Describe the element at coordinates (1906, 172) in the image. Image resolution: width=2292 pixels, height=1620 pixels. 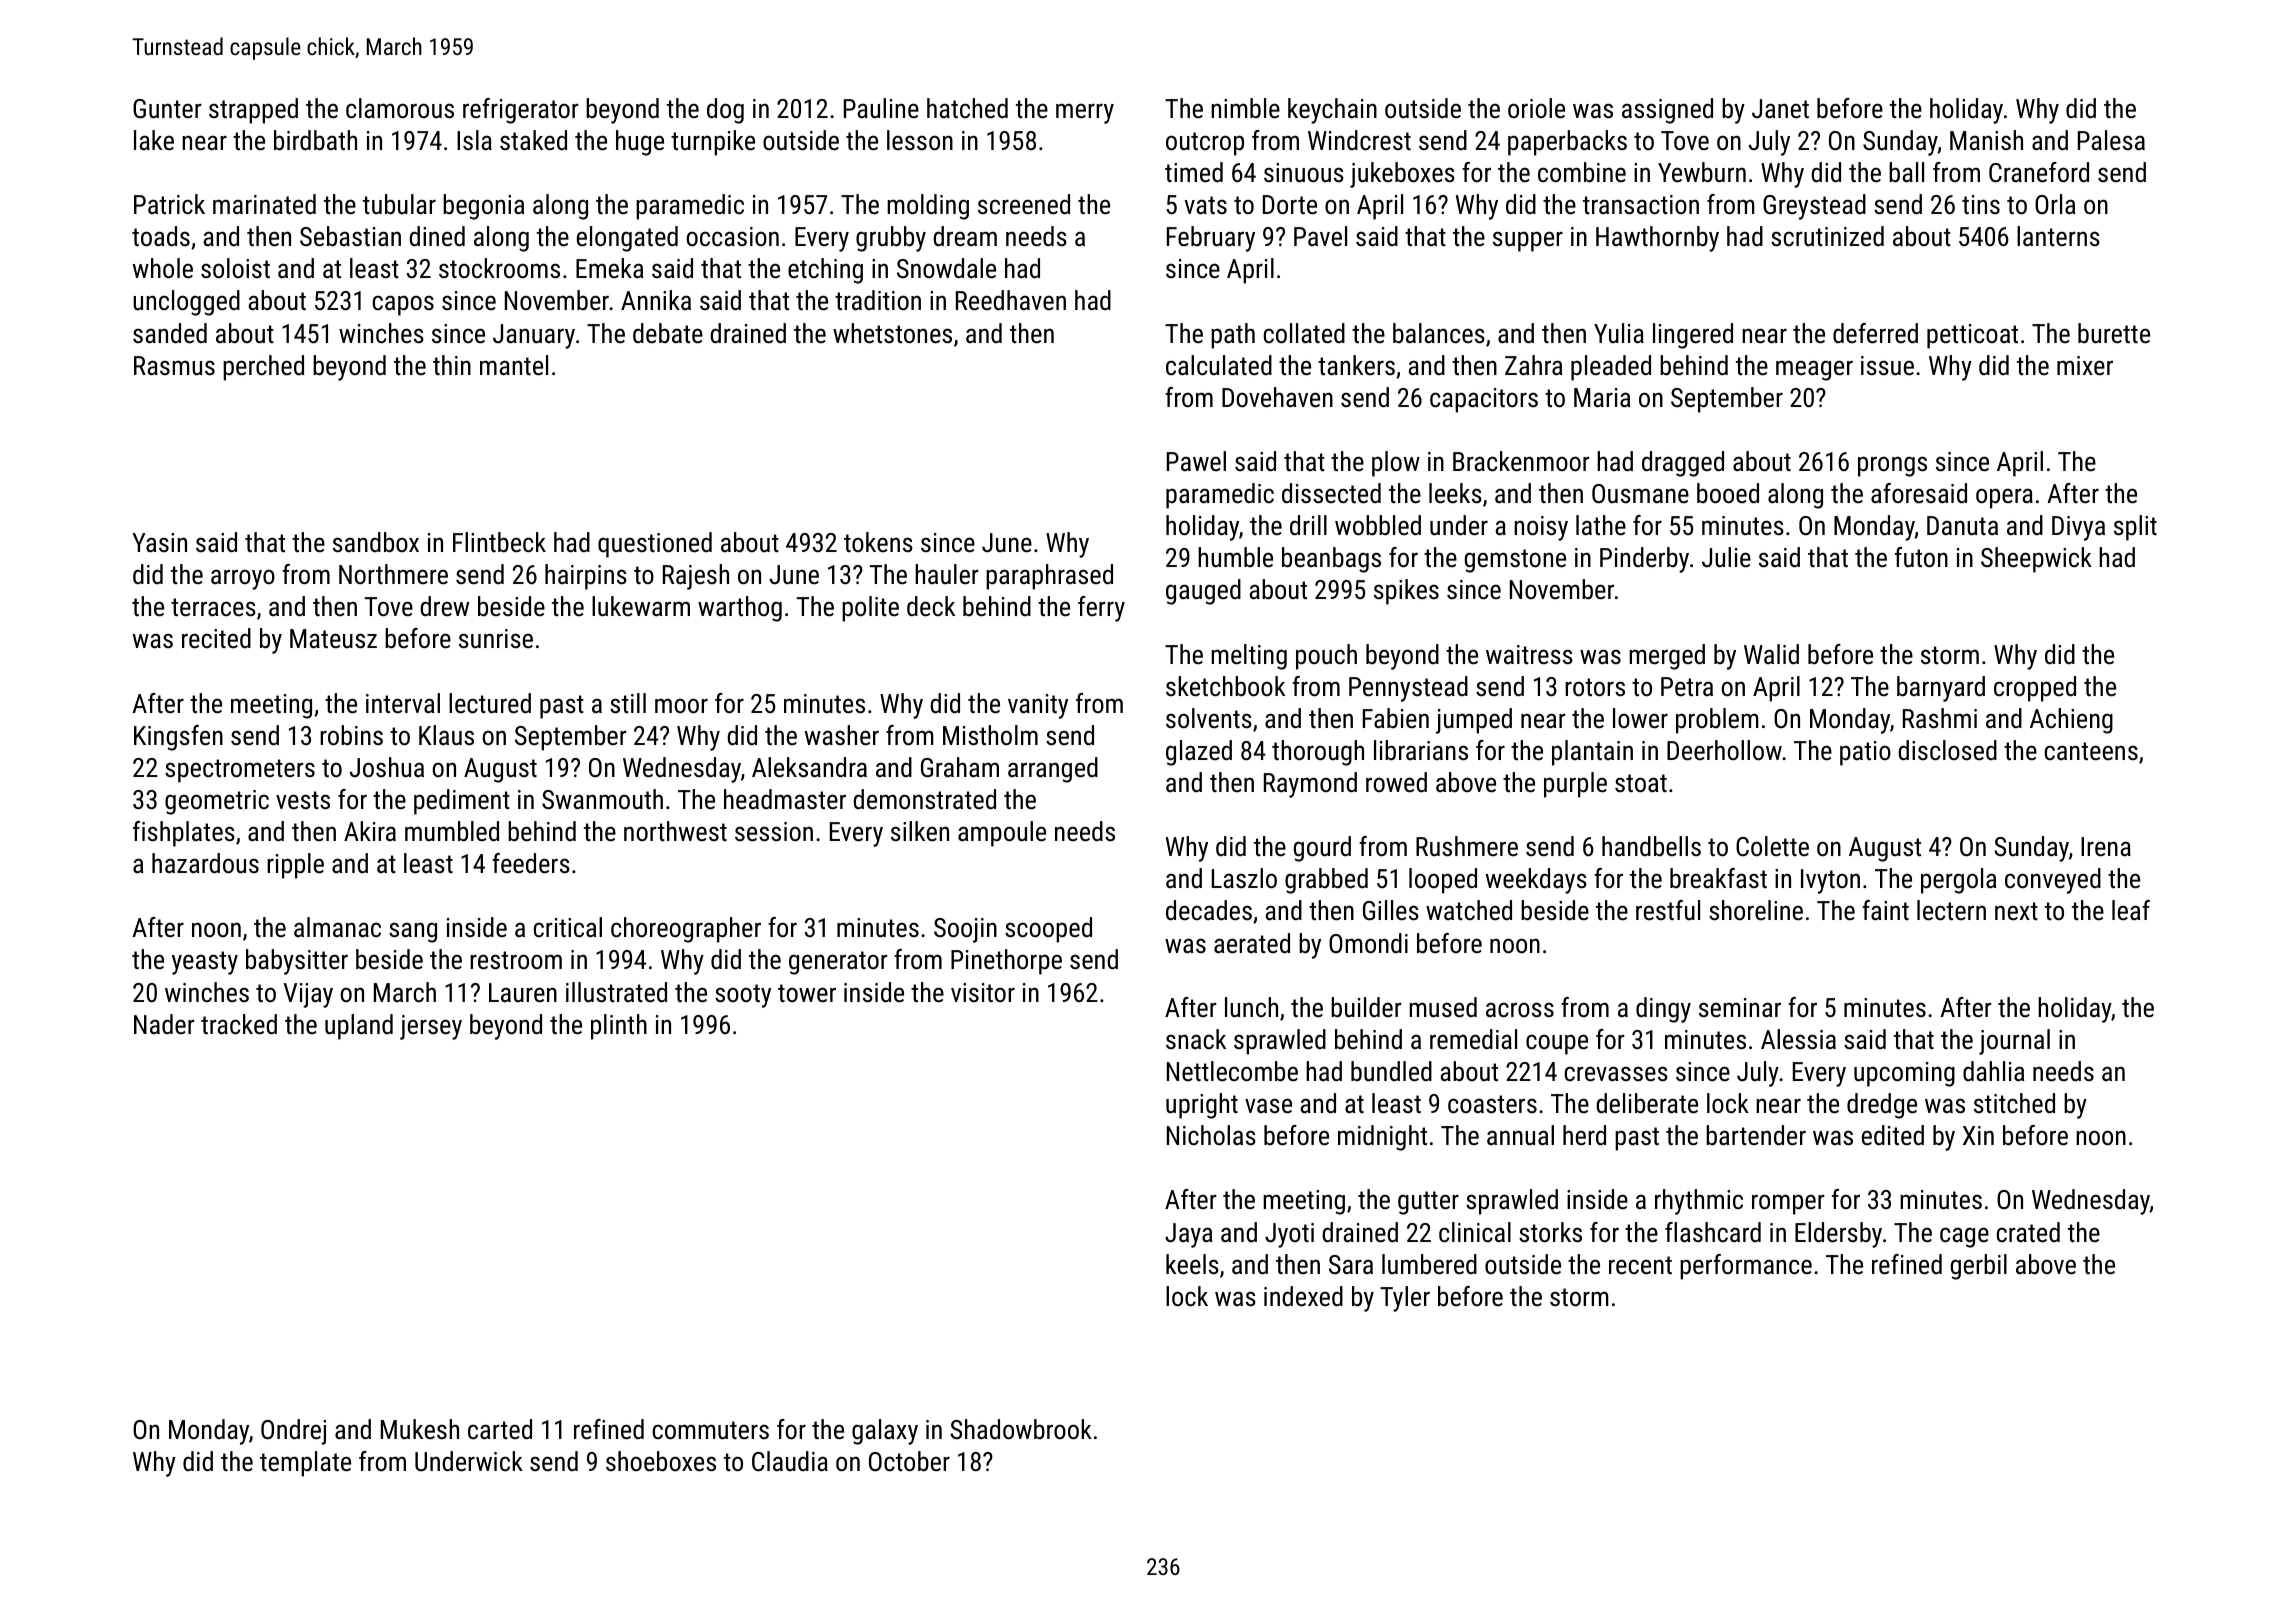
I see `ball` at that location.
